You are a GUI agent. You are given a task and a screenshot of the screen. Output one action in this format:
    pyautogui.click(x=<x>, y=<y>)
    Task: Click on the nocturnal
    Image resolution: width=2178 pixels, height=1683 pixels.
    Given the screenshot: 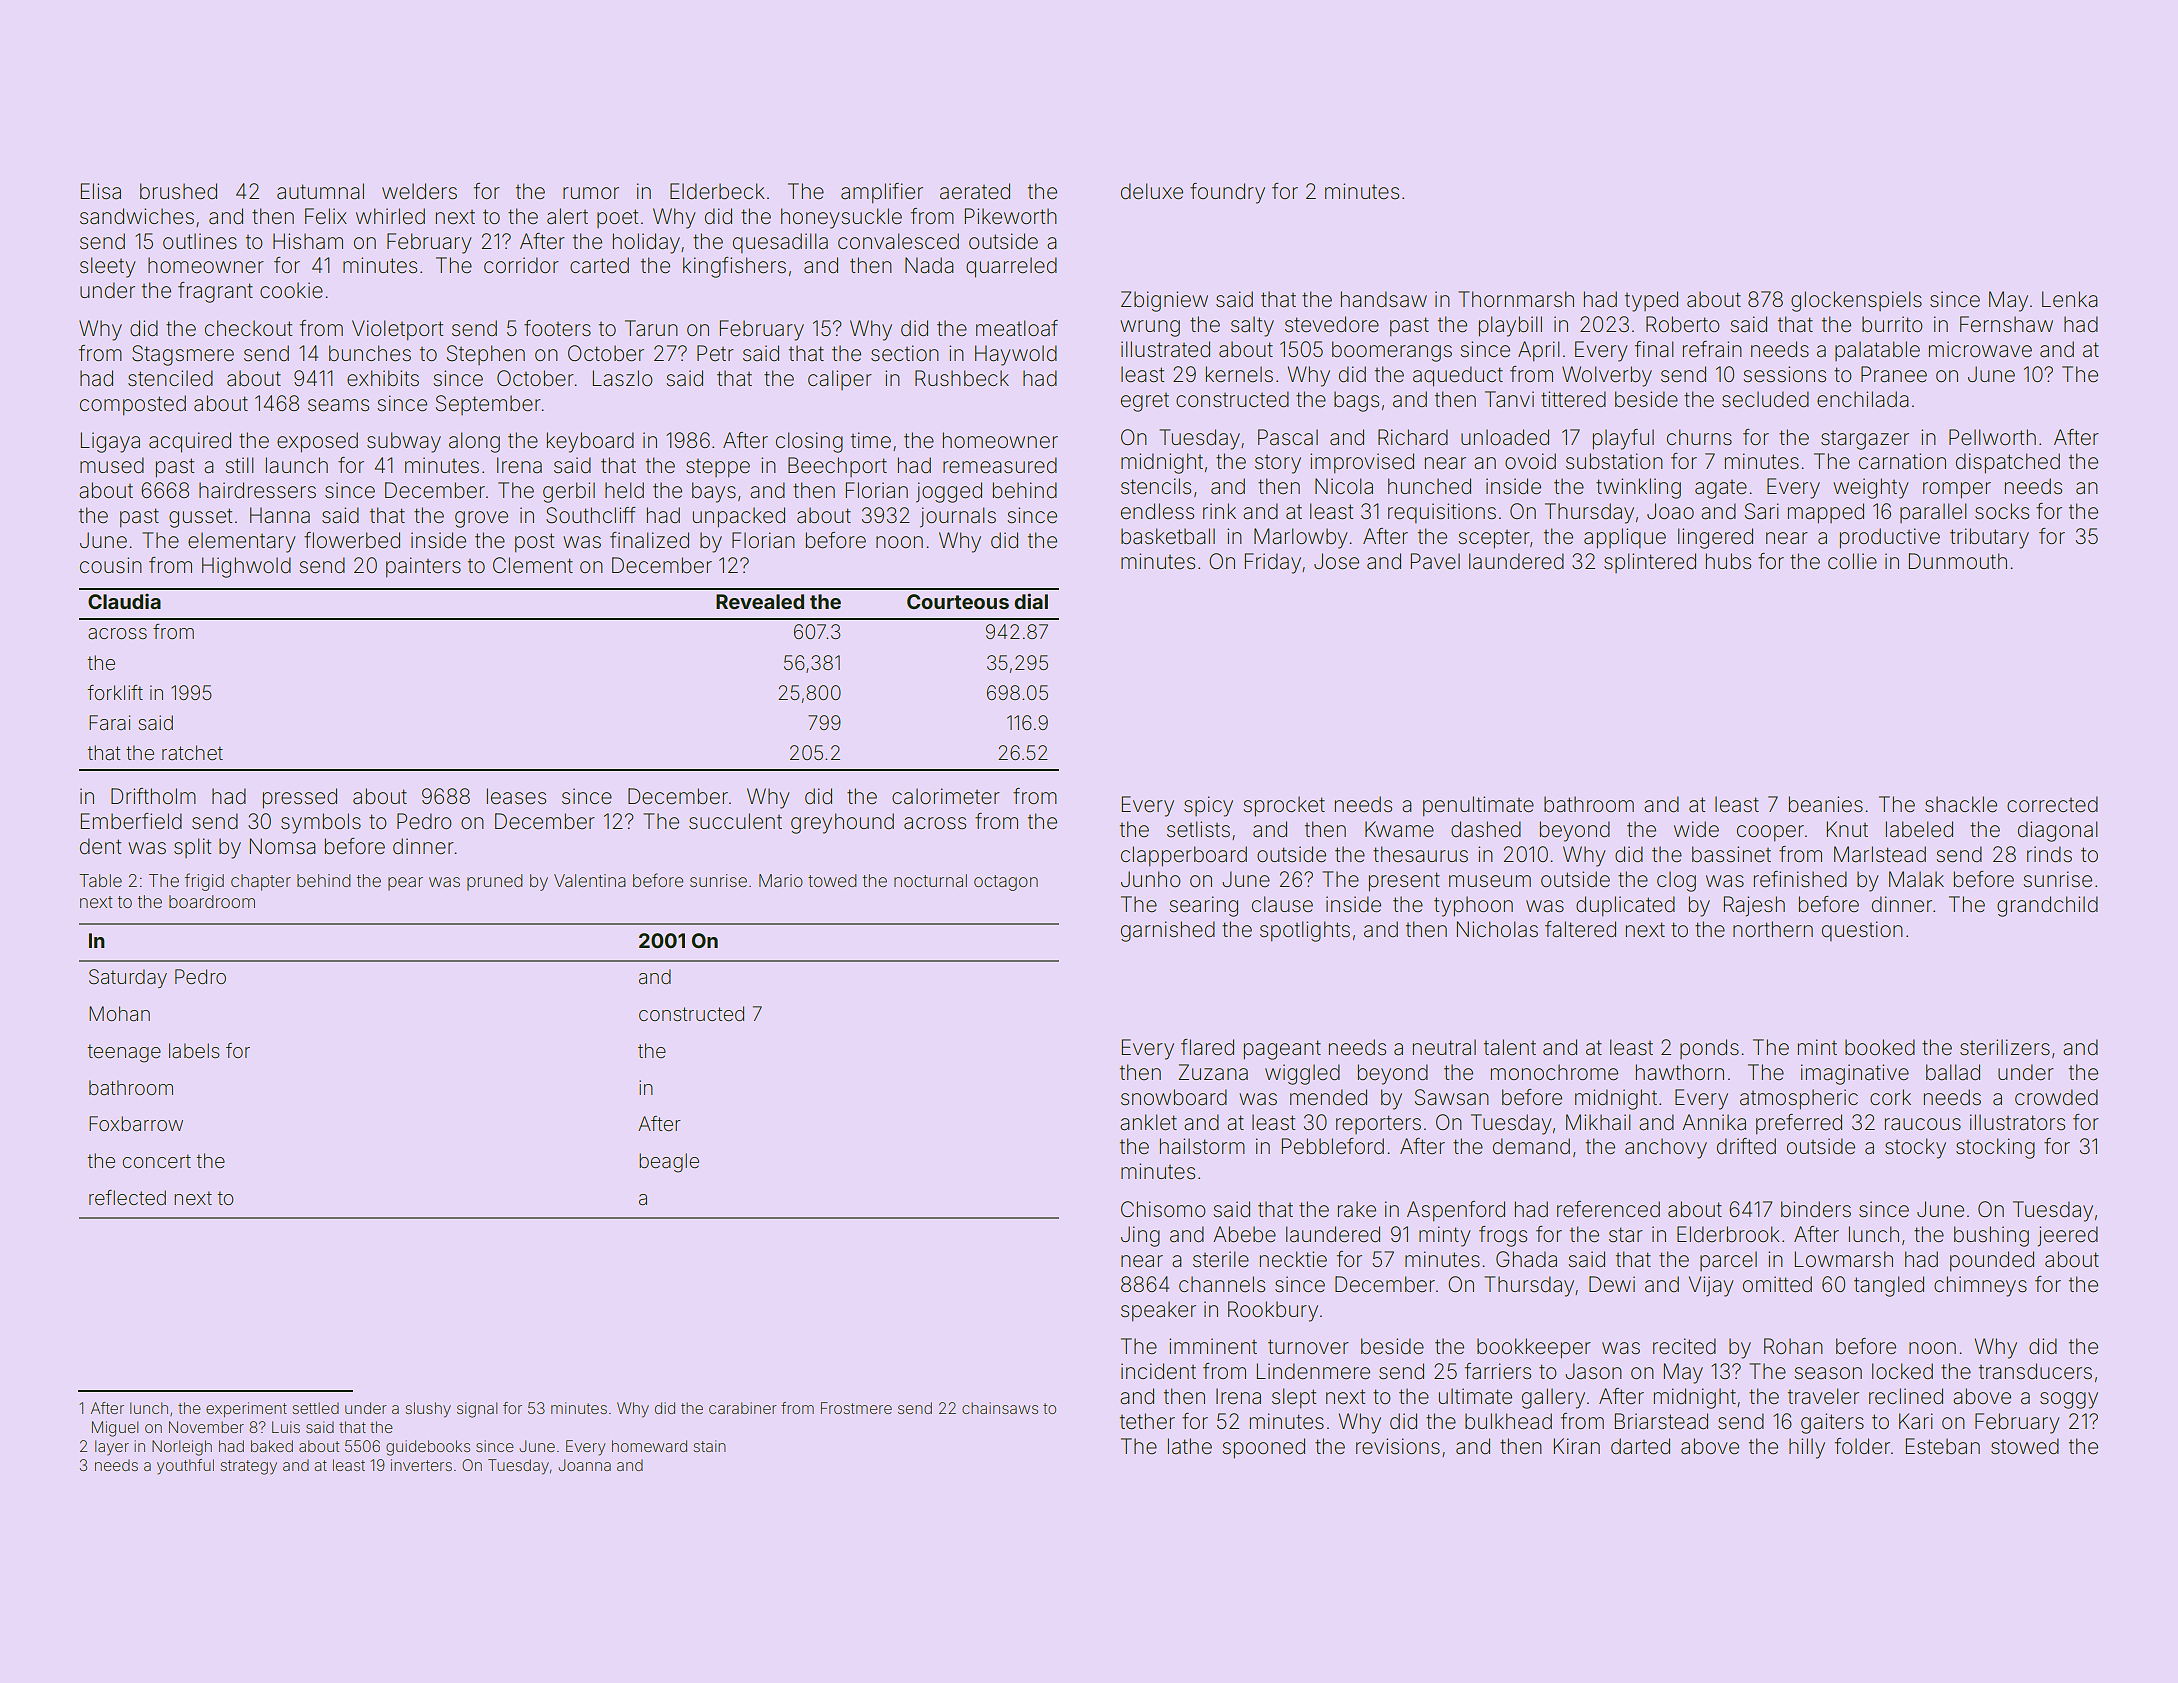 What is the action you would take?
    pyautogui.click(x=930, y=880)
